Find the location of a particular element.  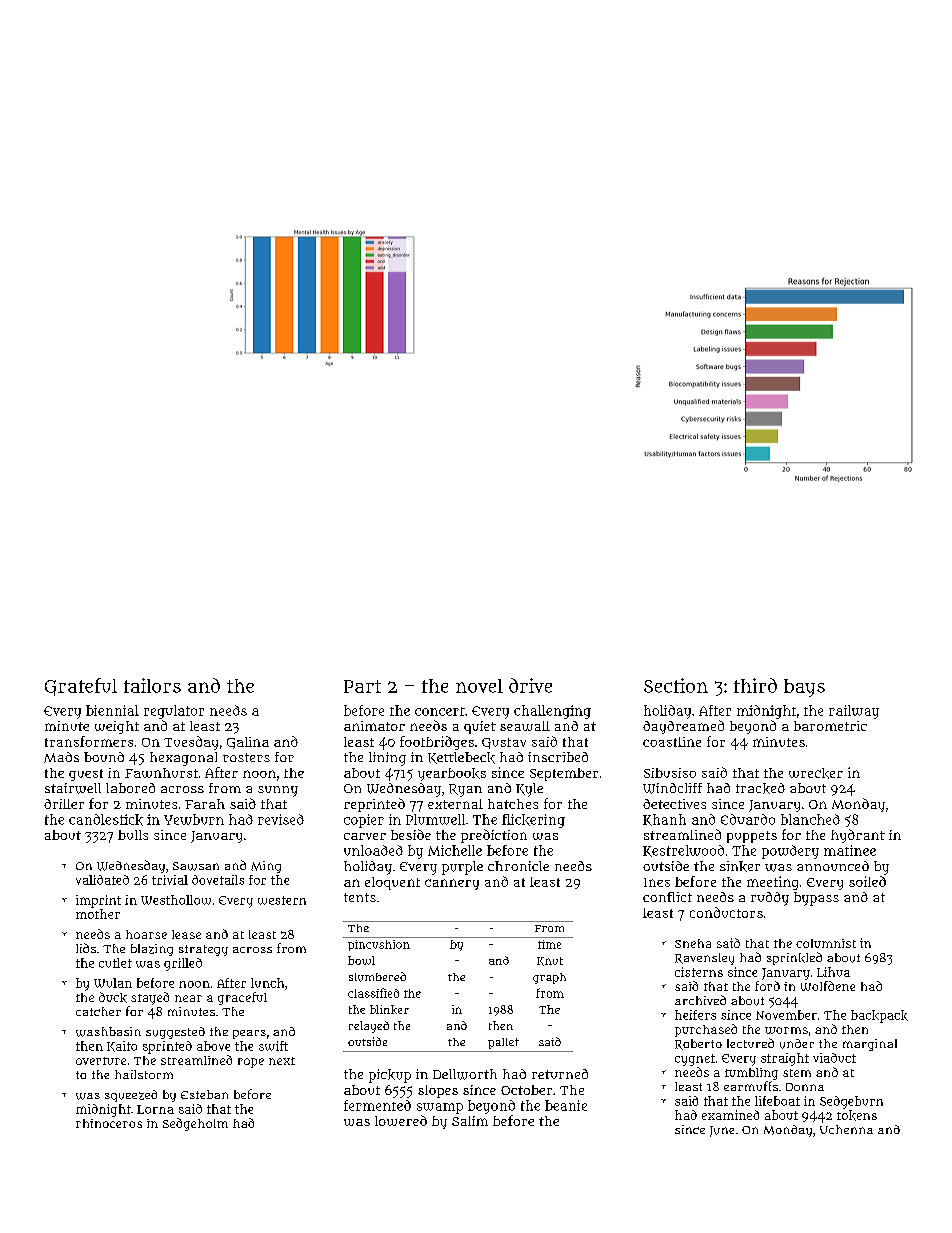

squeezed is located at coordinates (131, 1096).
